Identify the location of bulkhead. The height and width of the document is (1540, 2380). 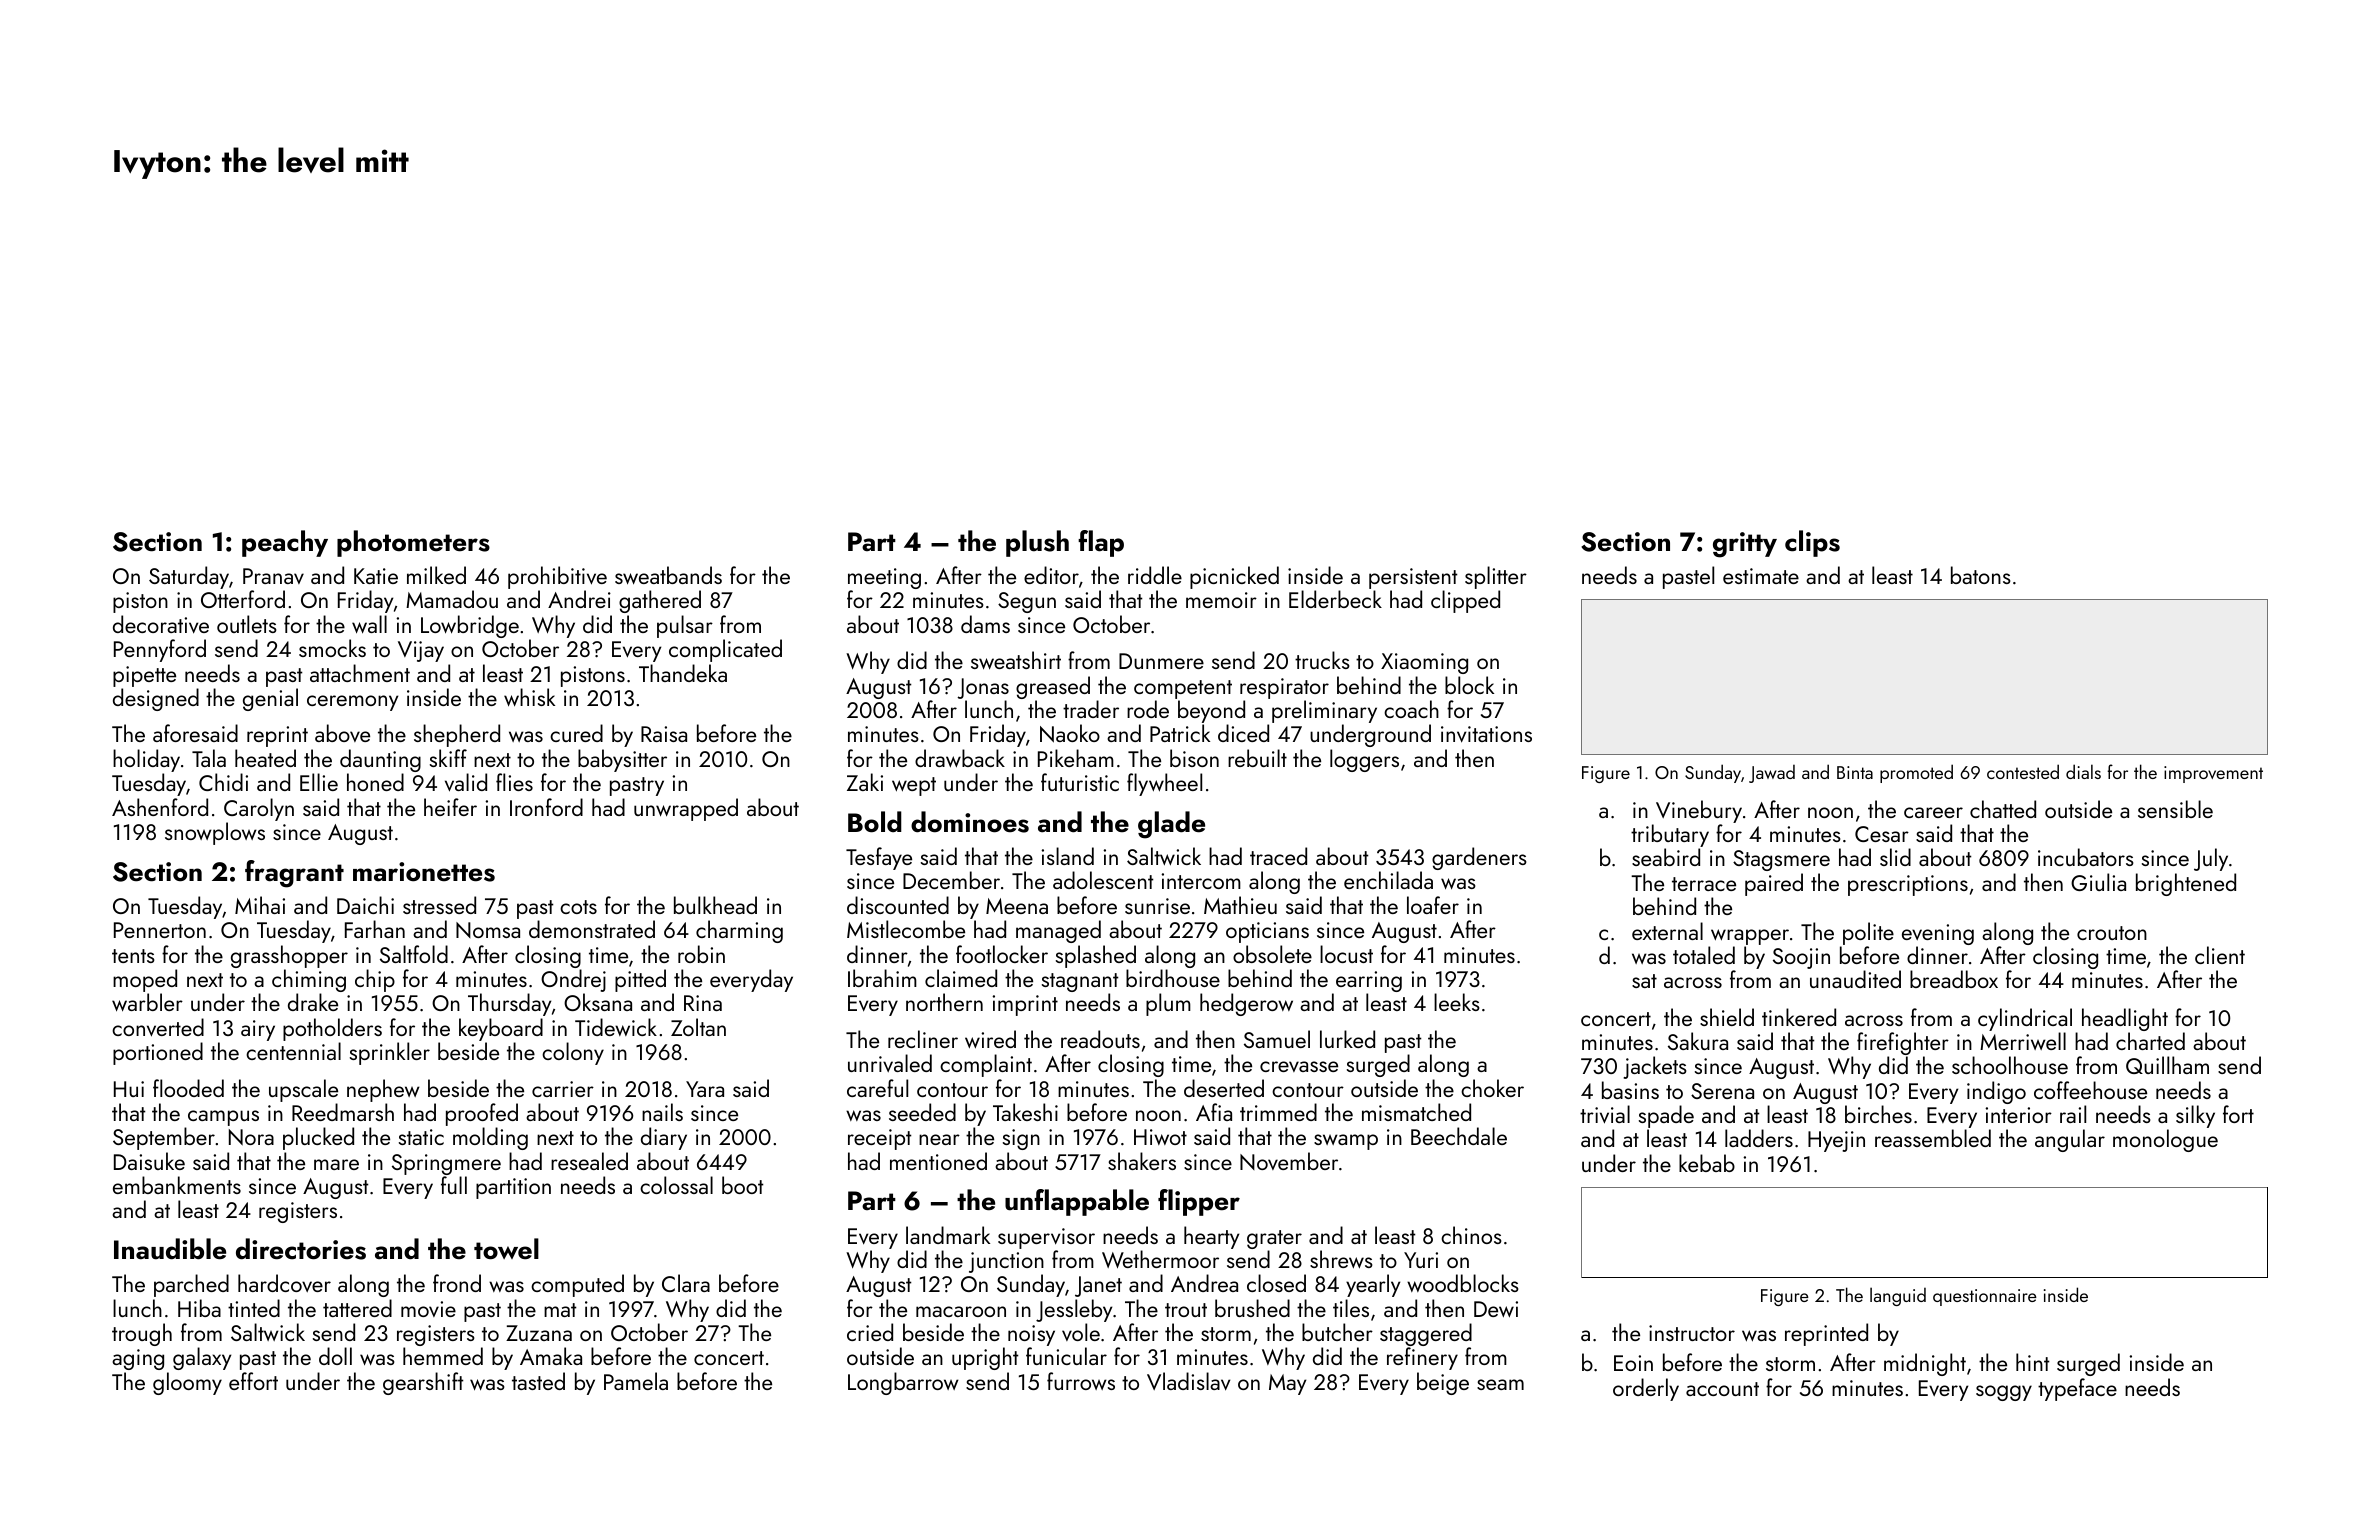
(715, 905).
